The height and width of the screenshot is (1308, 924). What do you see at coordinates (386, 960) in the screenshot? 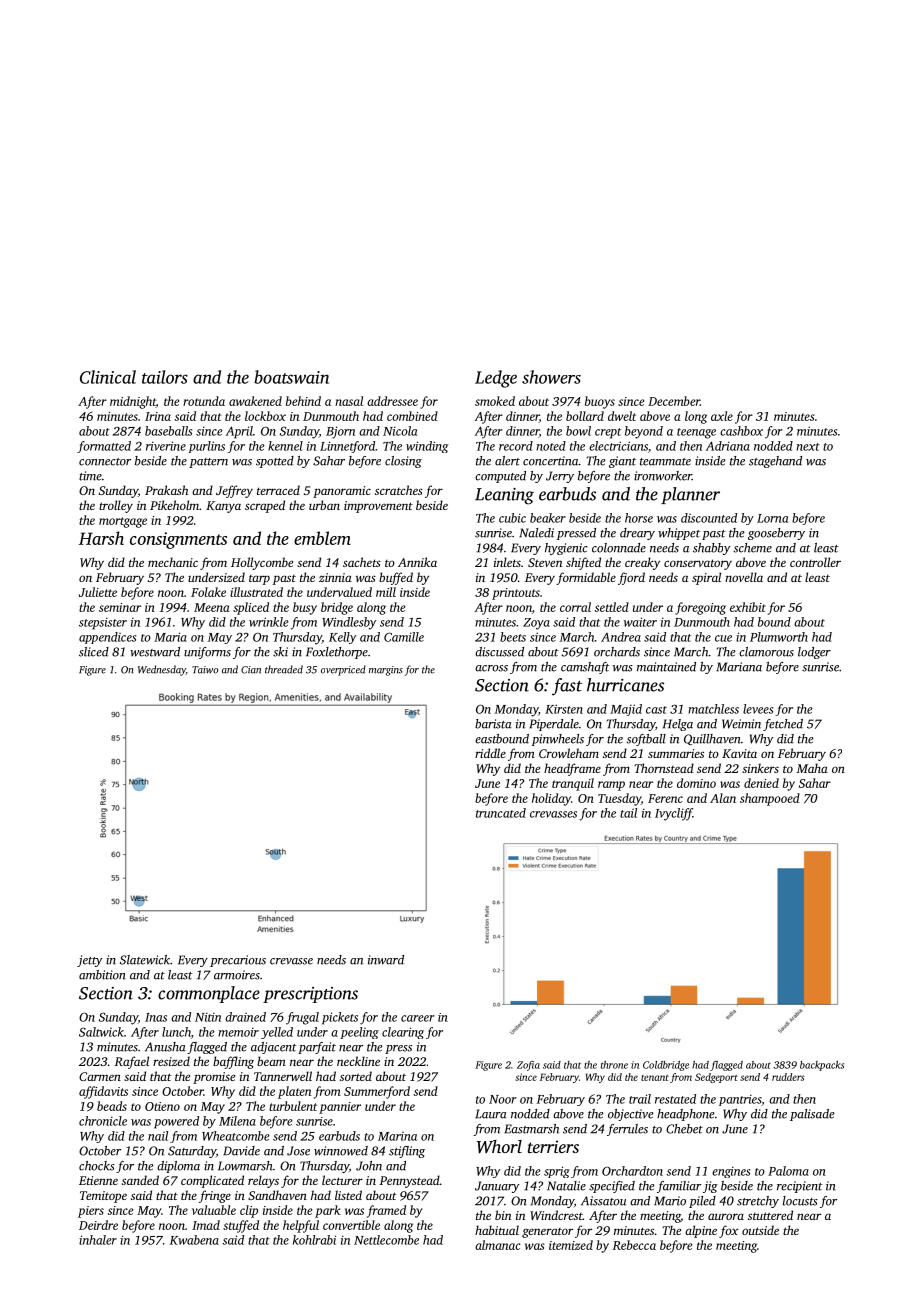
I see `inward` at bounding box center [386, 960].
